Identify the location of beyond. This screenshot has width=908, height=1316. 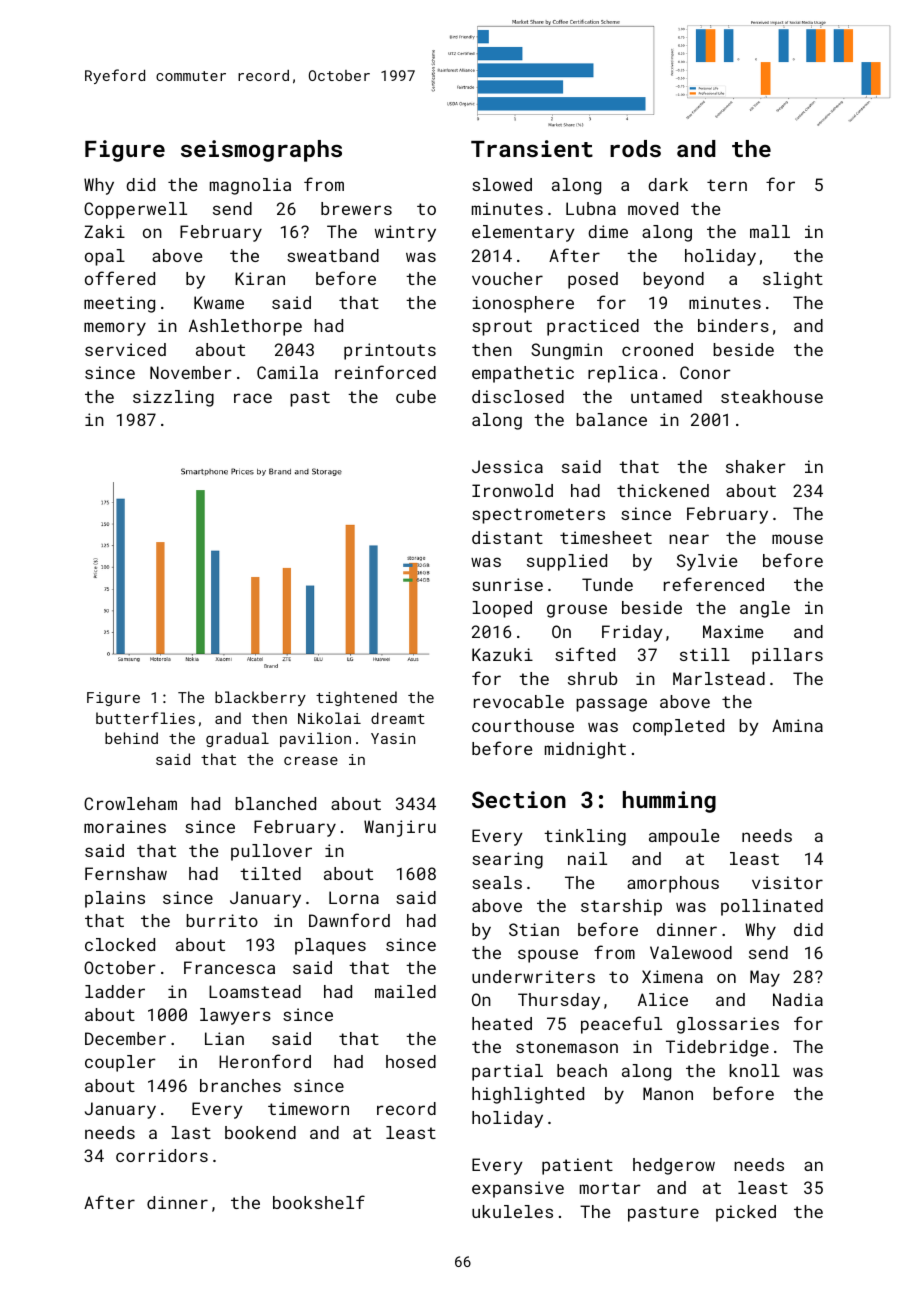
(673, 280).
